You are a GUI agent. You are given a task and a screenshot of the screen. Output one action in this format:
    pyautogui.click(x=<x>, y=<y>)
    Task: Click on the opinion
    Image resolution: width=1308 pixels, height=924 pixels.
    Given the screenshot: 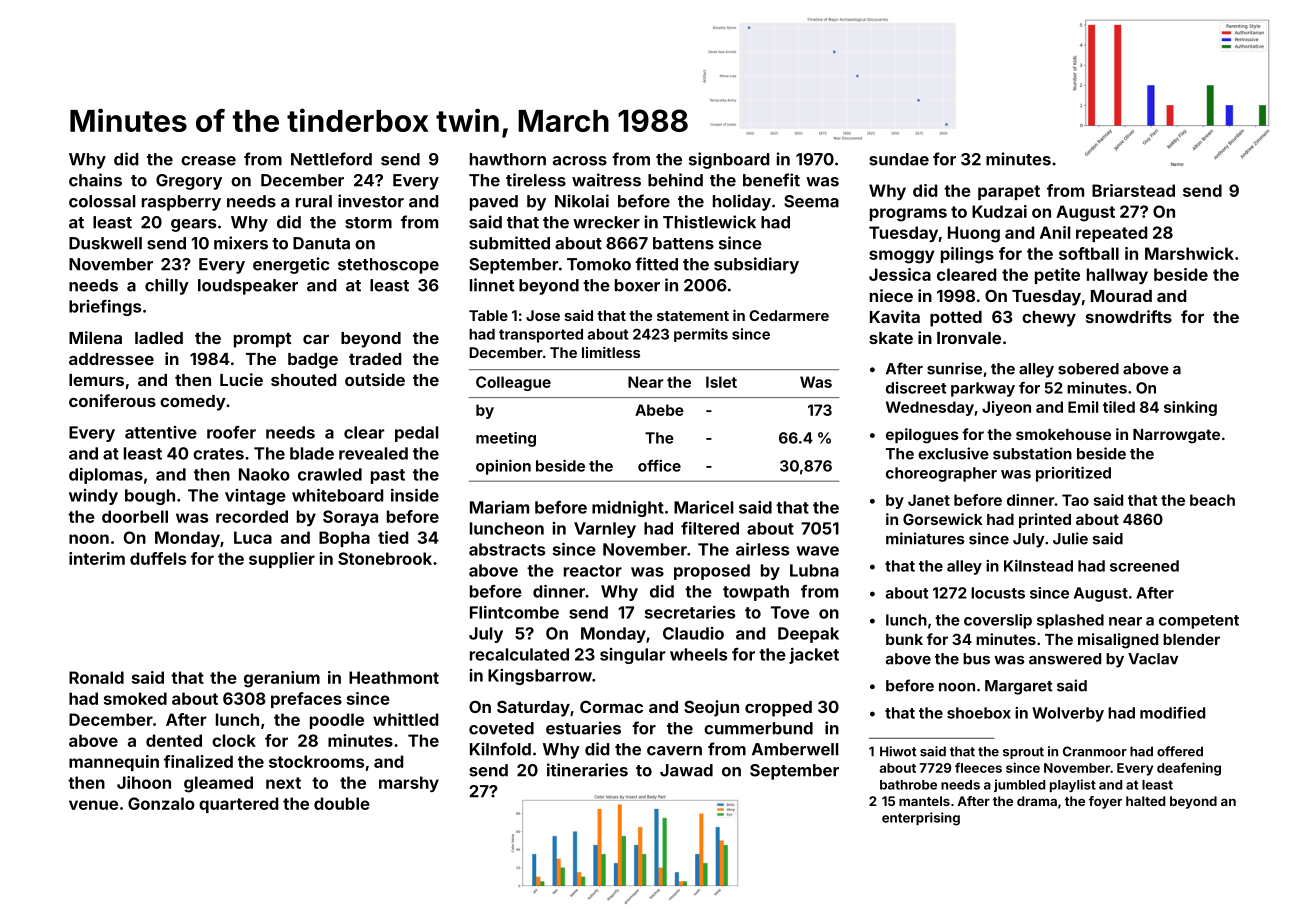 What is the action you would take?
    pyautogui.click(x=503, y=467)
